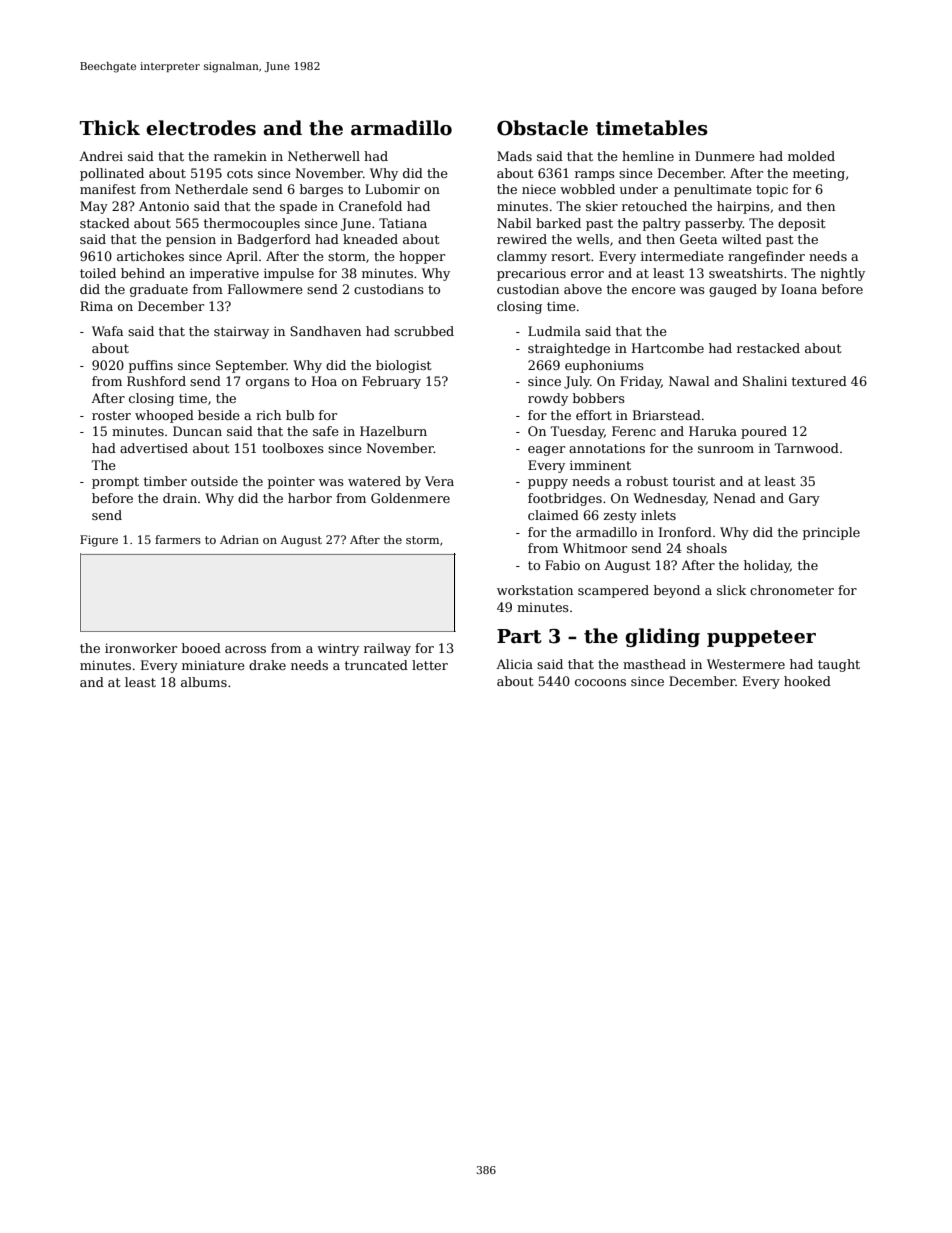  Describe the element at coordinates (519, 636) in the screenshot. I see `Part` at that location.
